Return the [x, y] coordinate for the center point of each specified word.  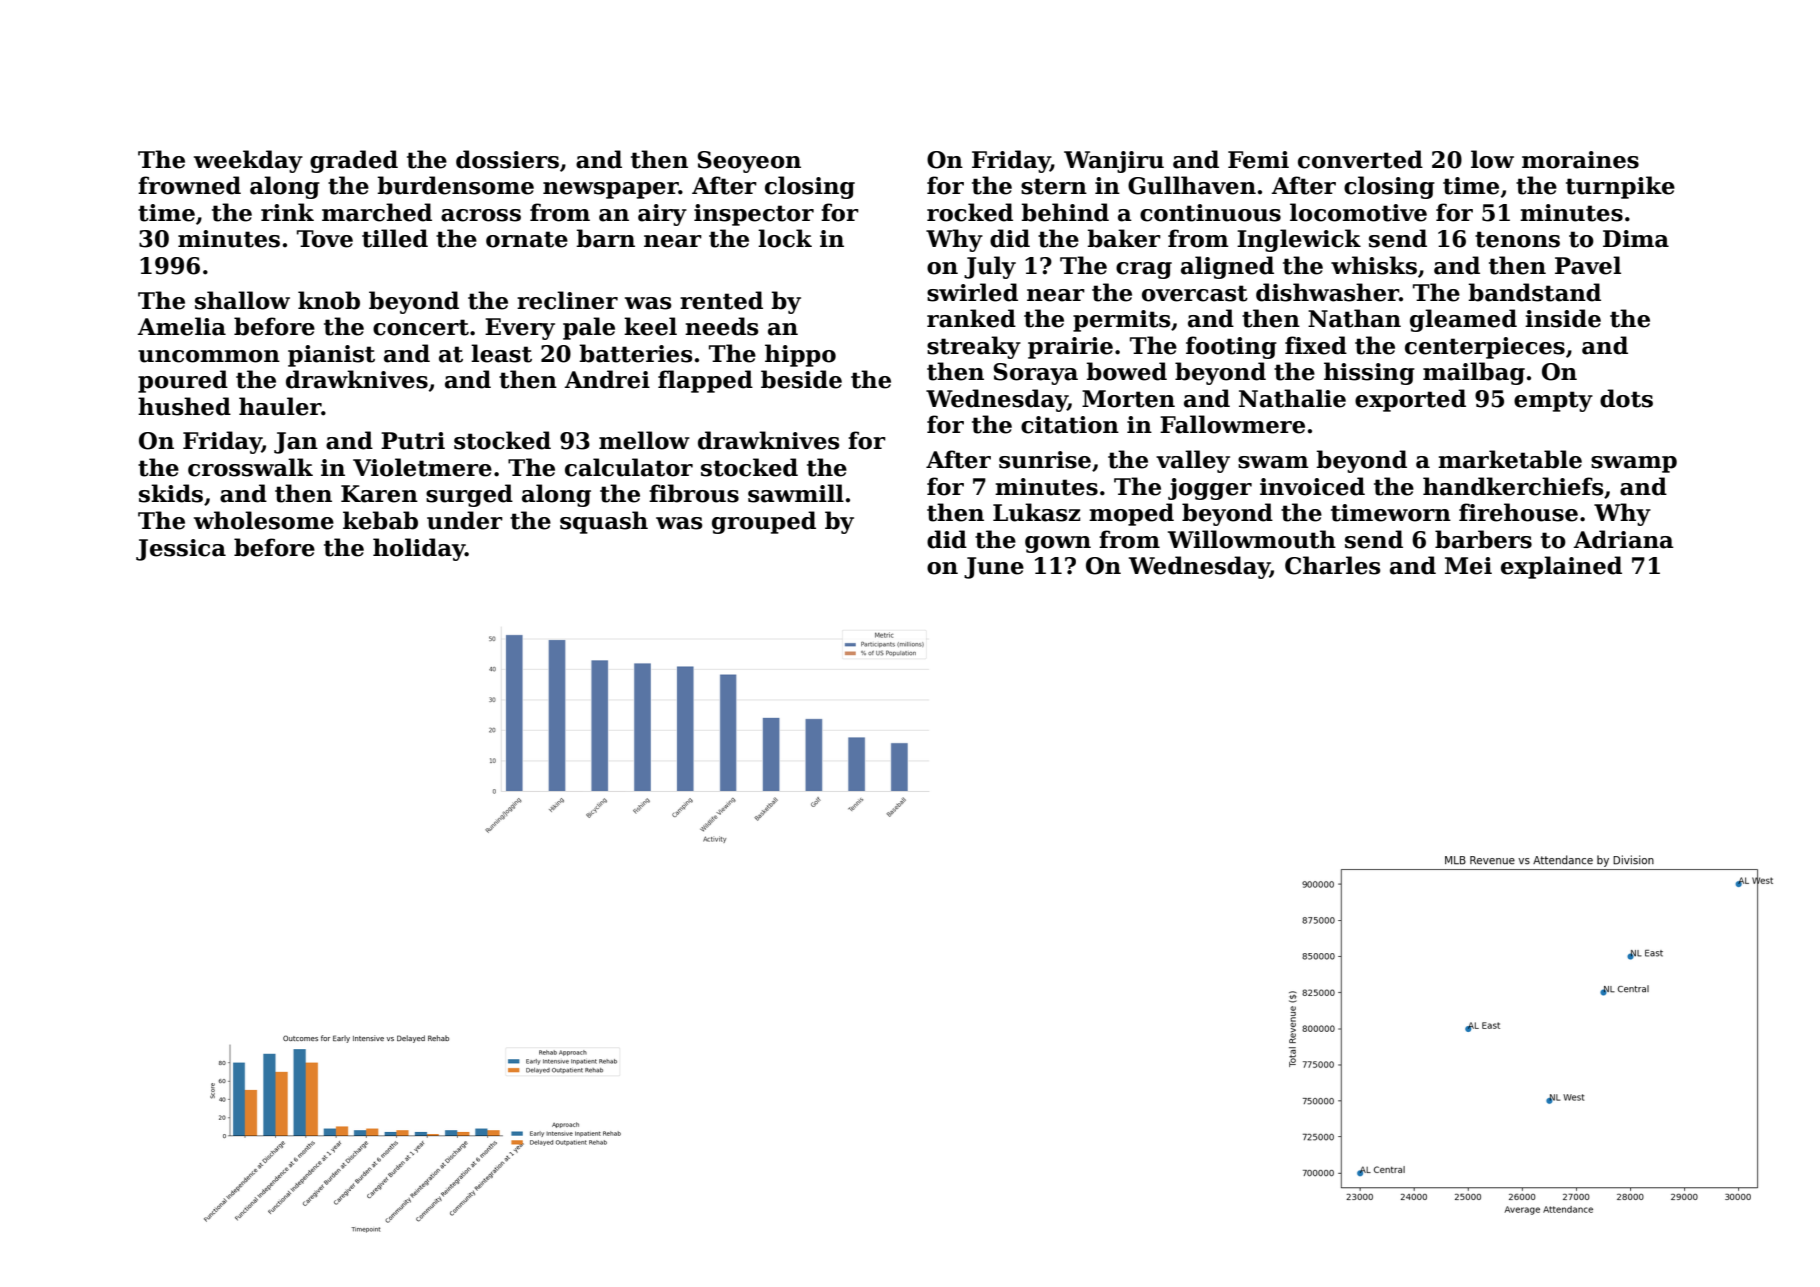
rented [721, 300]
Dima [1636, 239]
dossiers [507, 159]
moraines [1580, 160]
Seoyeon [749, 162]
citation [1070, 425]
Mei [1468, 566]
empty [1553, 401]
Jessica [181, 550]
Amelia [181, 326]
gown [1058, 544]
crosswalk [250, 467]
